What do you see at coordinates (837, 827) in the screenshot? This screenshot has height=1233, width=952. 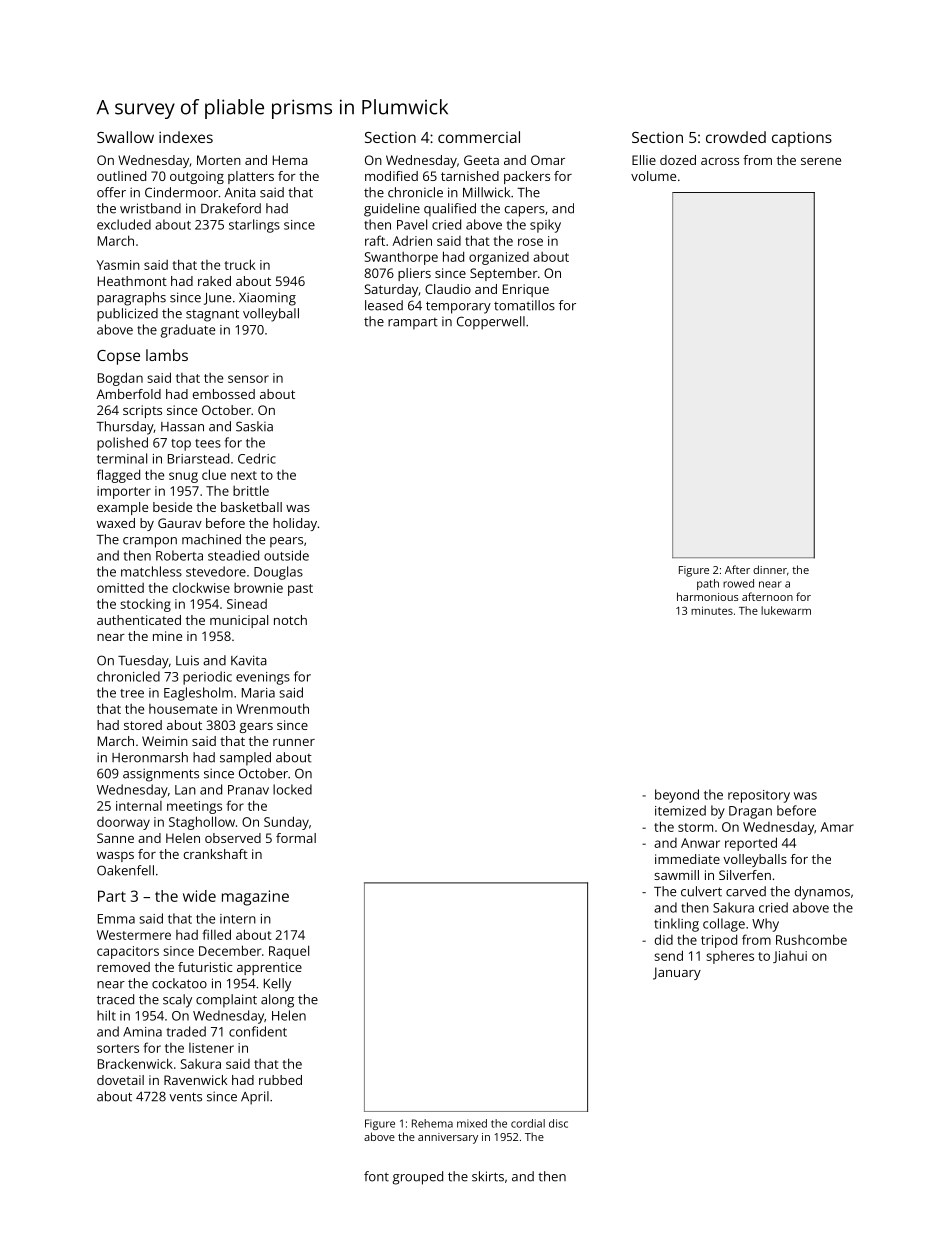 I see `Amar` at bounding box center [837, 827].
